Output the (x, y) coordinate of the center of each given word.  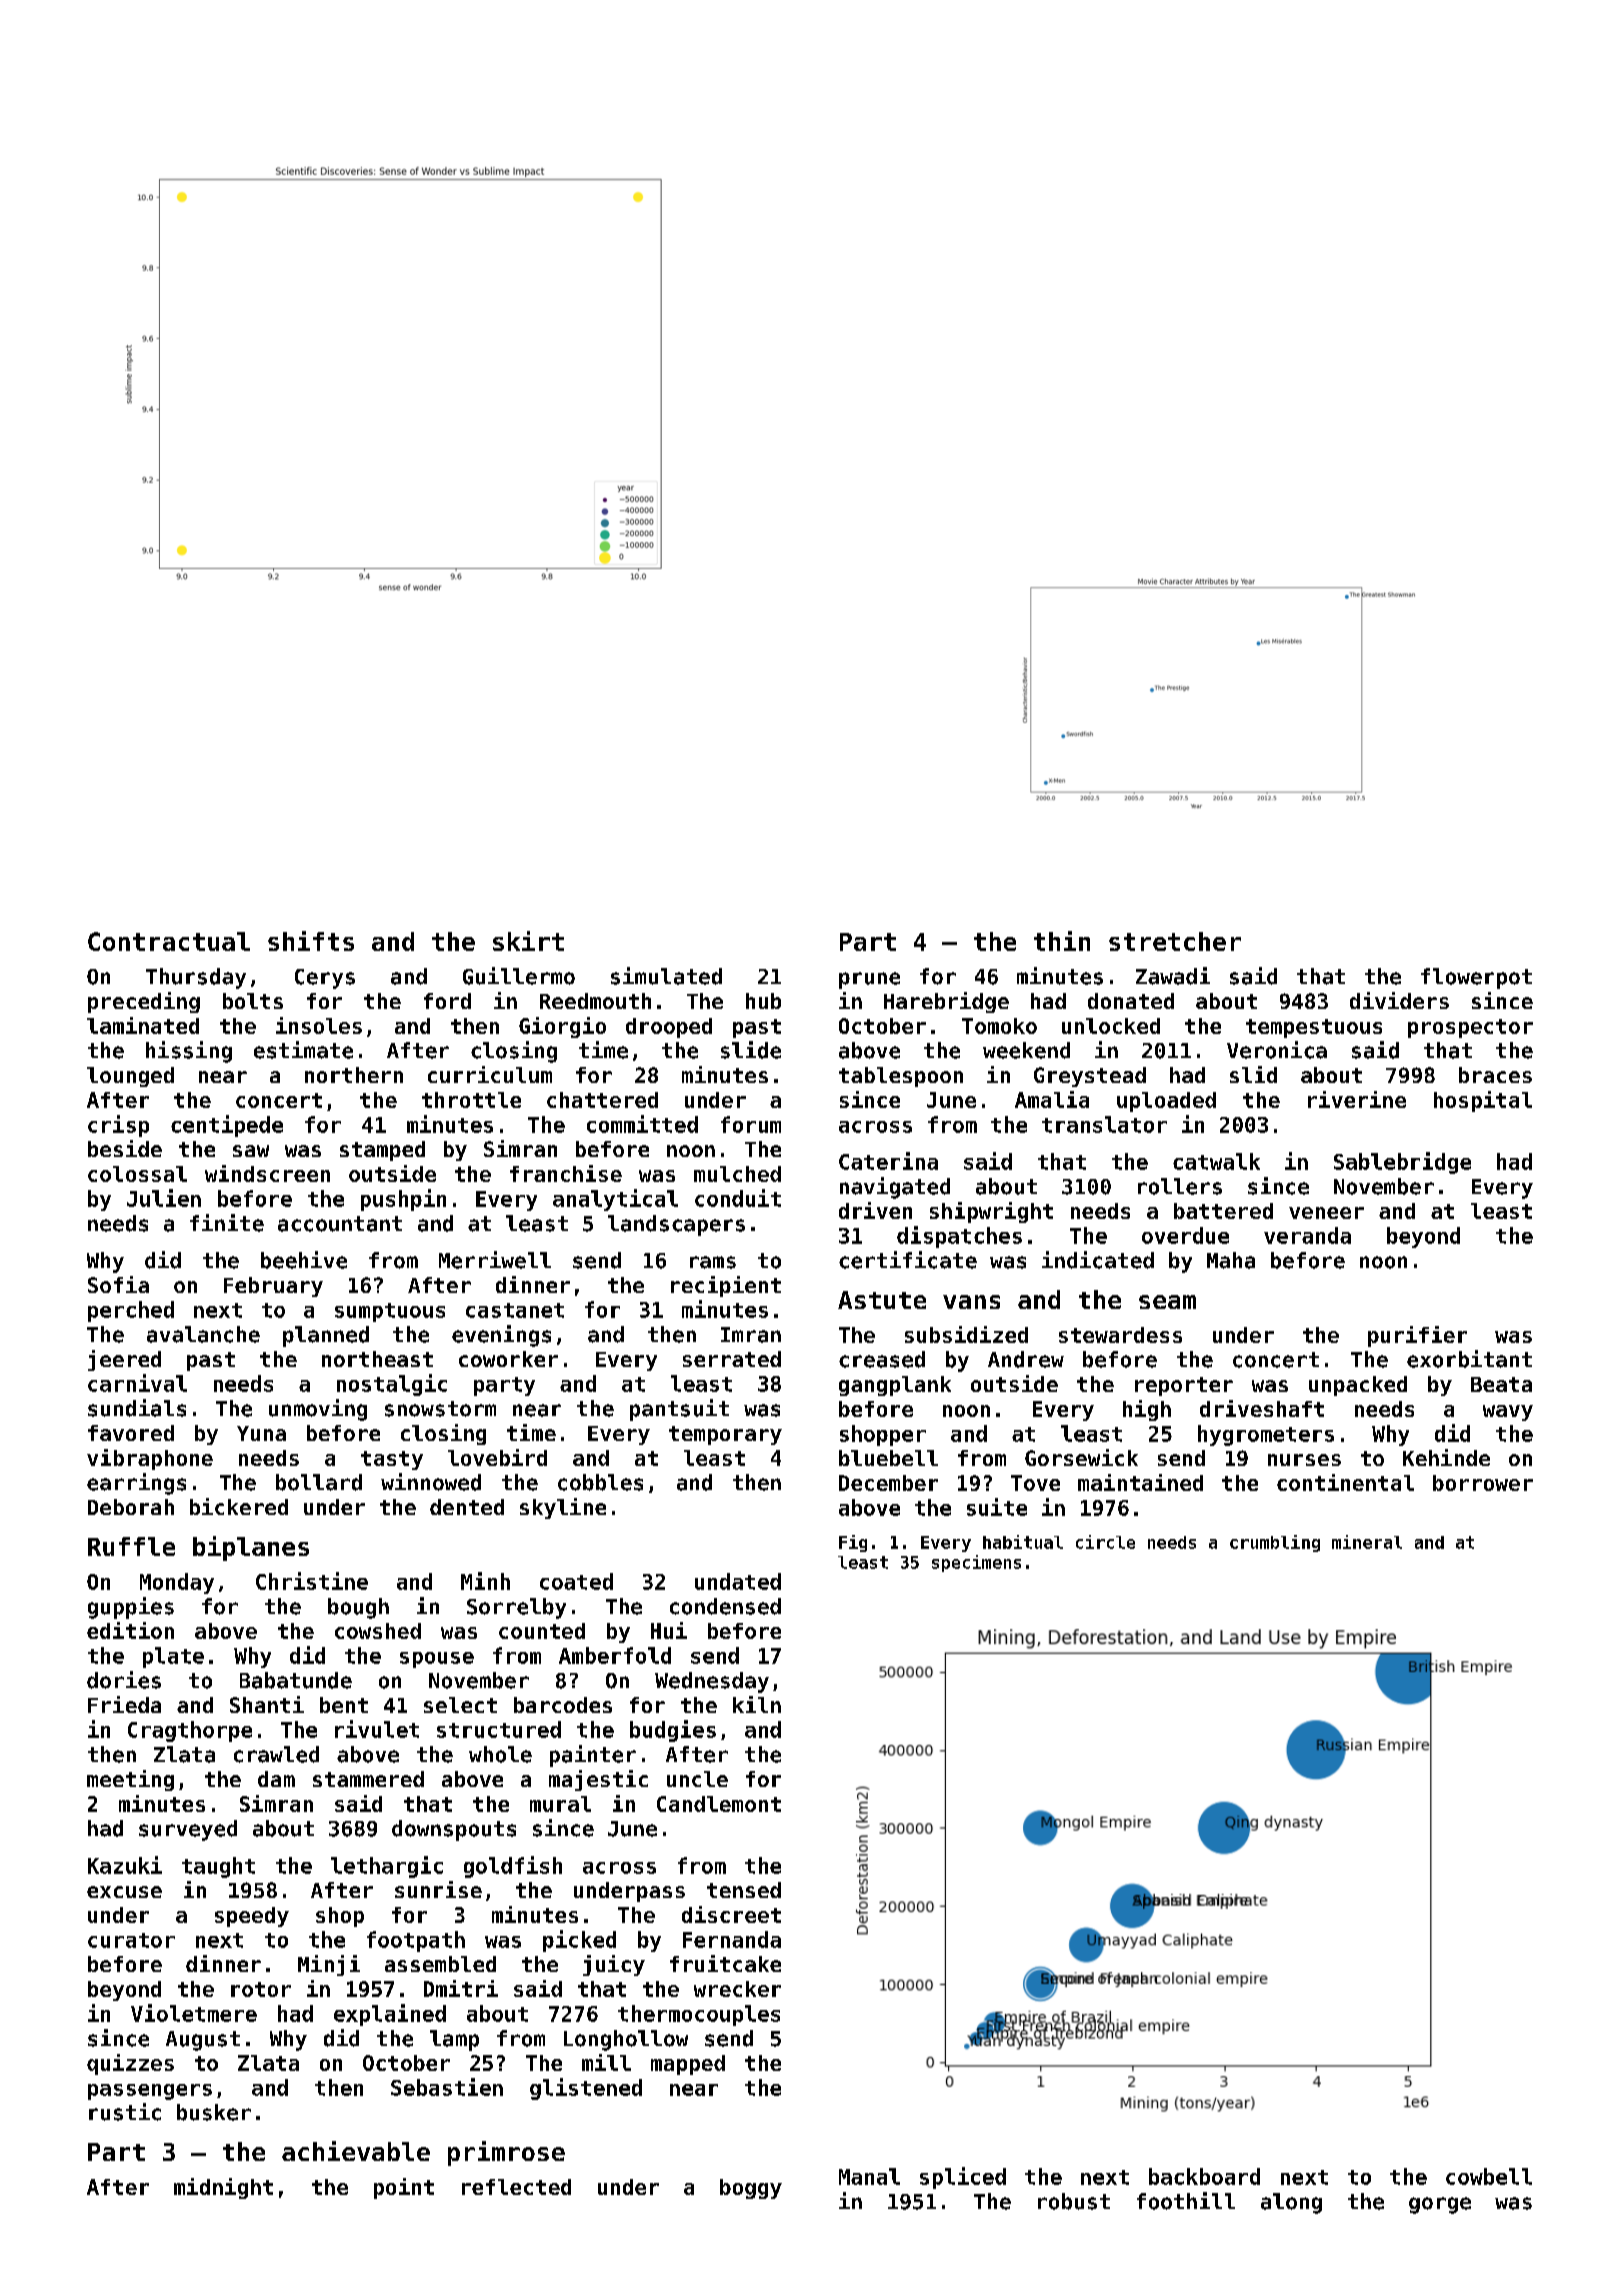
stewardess (1120, 1335)
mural (560, 1804)
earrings (136, 1484)
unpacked (1358, 1386)
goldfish (513, 1867)
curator (131, 1940)
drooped (669, 1028)
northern (354, 1075)
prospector (1470, 1028)
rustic (125, 2112)
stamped (382, 1151)
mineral (1367, 1542)
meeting (130, 1780)
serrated (732, 1359)
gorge (1440, 2205)
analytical (615, 1200)
